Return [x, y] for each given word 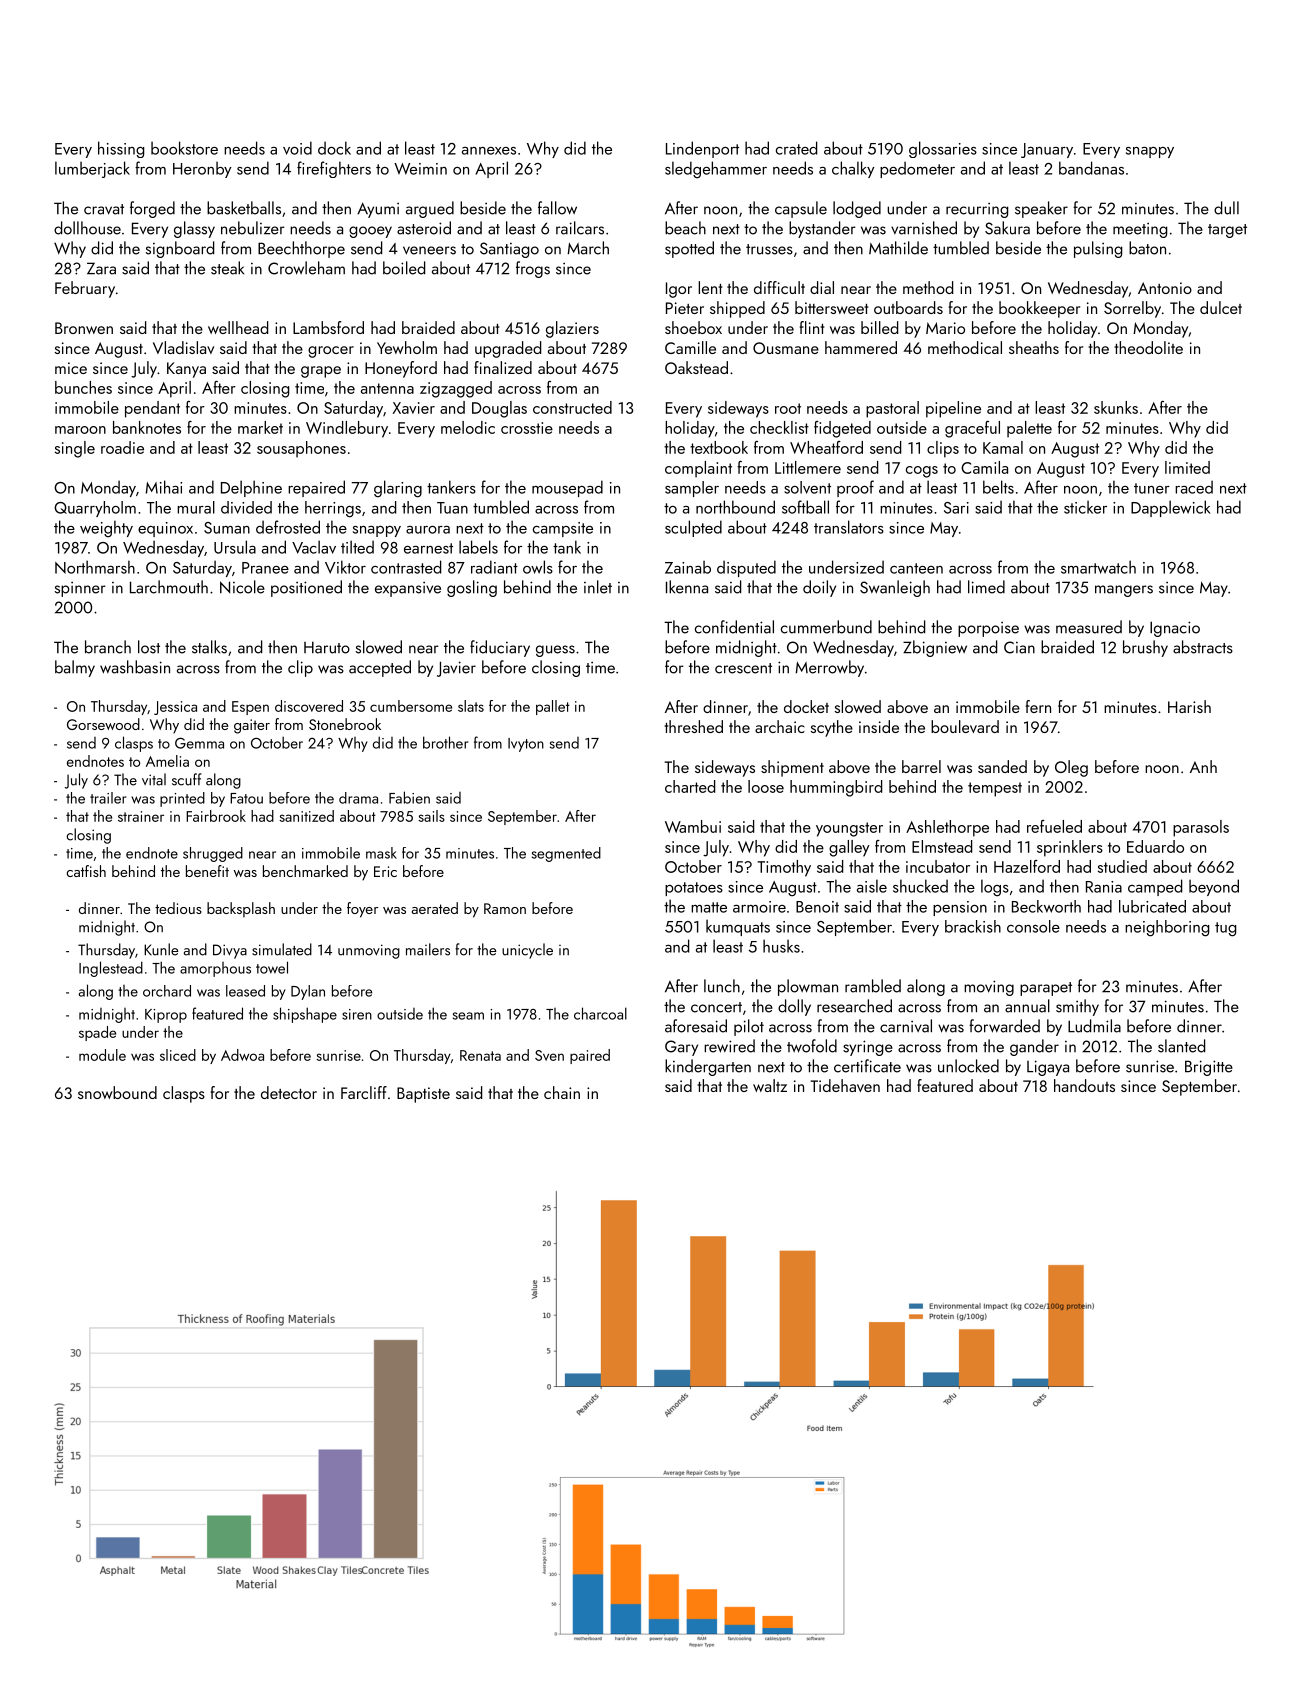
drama [358, 798]
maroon [80, 430]
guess [555, 651]
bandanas [1091, 168]
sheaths [1034, 347]
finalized [503, 367]
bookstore [184, 148]
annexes [489, 151]
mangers [1124, 591]
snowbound [117, 1092]
